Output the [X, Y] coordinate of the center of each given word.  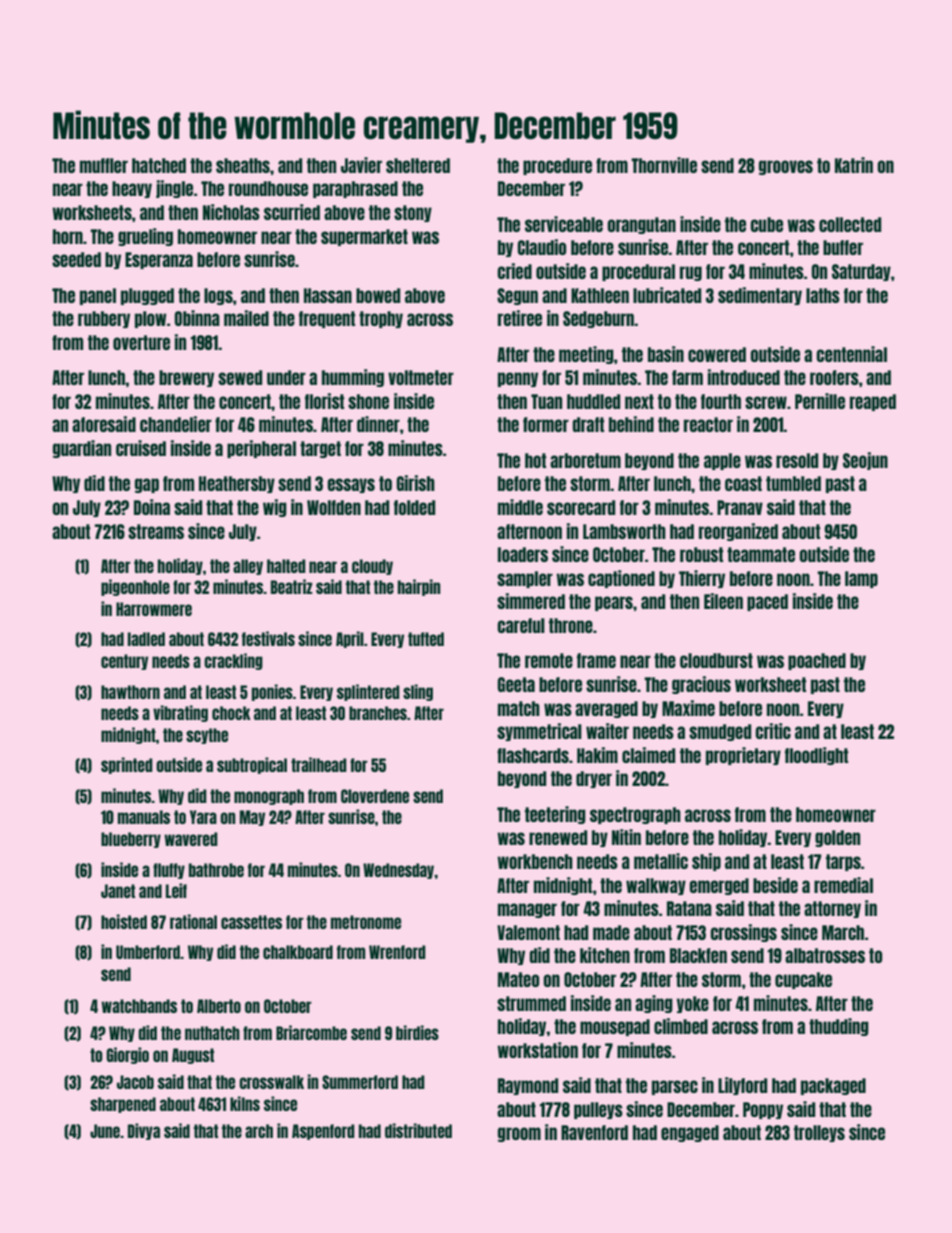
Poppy [763, 1110]
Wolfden [334, 507]
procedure [557, 166]
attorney [832, 909]
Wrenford [397, 952]
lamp [861, 579]
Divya [144, 1131]
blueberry [131, 840]
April [350, 639]
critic [773, 731]
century [124, 662]
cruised [141, 448]
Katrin [854, 165]
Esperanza [159, 260]
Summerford [360, 1082]
